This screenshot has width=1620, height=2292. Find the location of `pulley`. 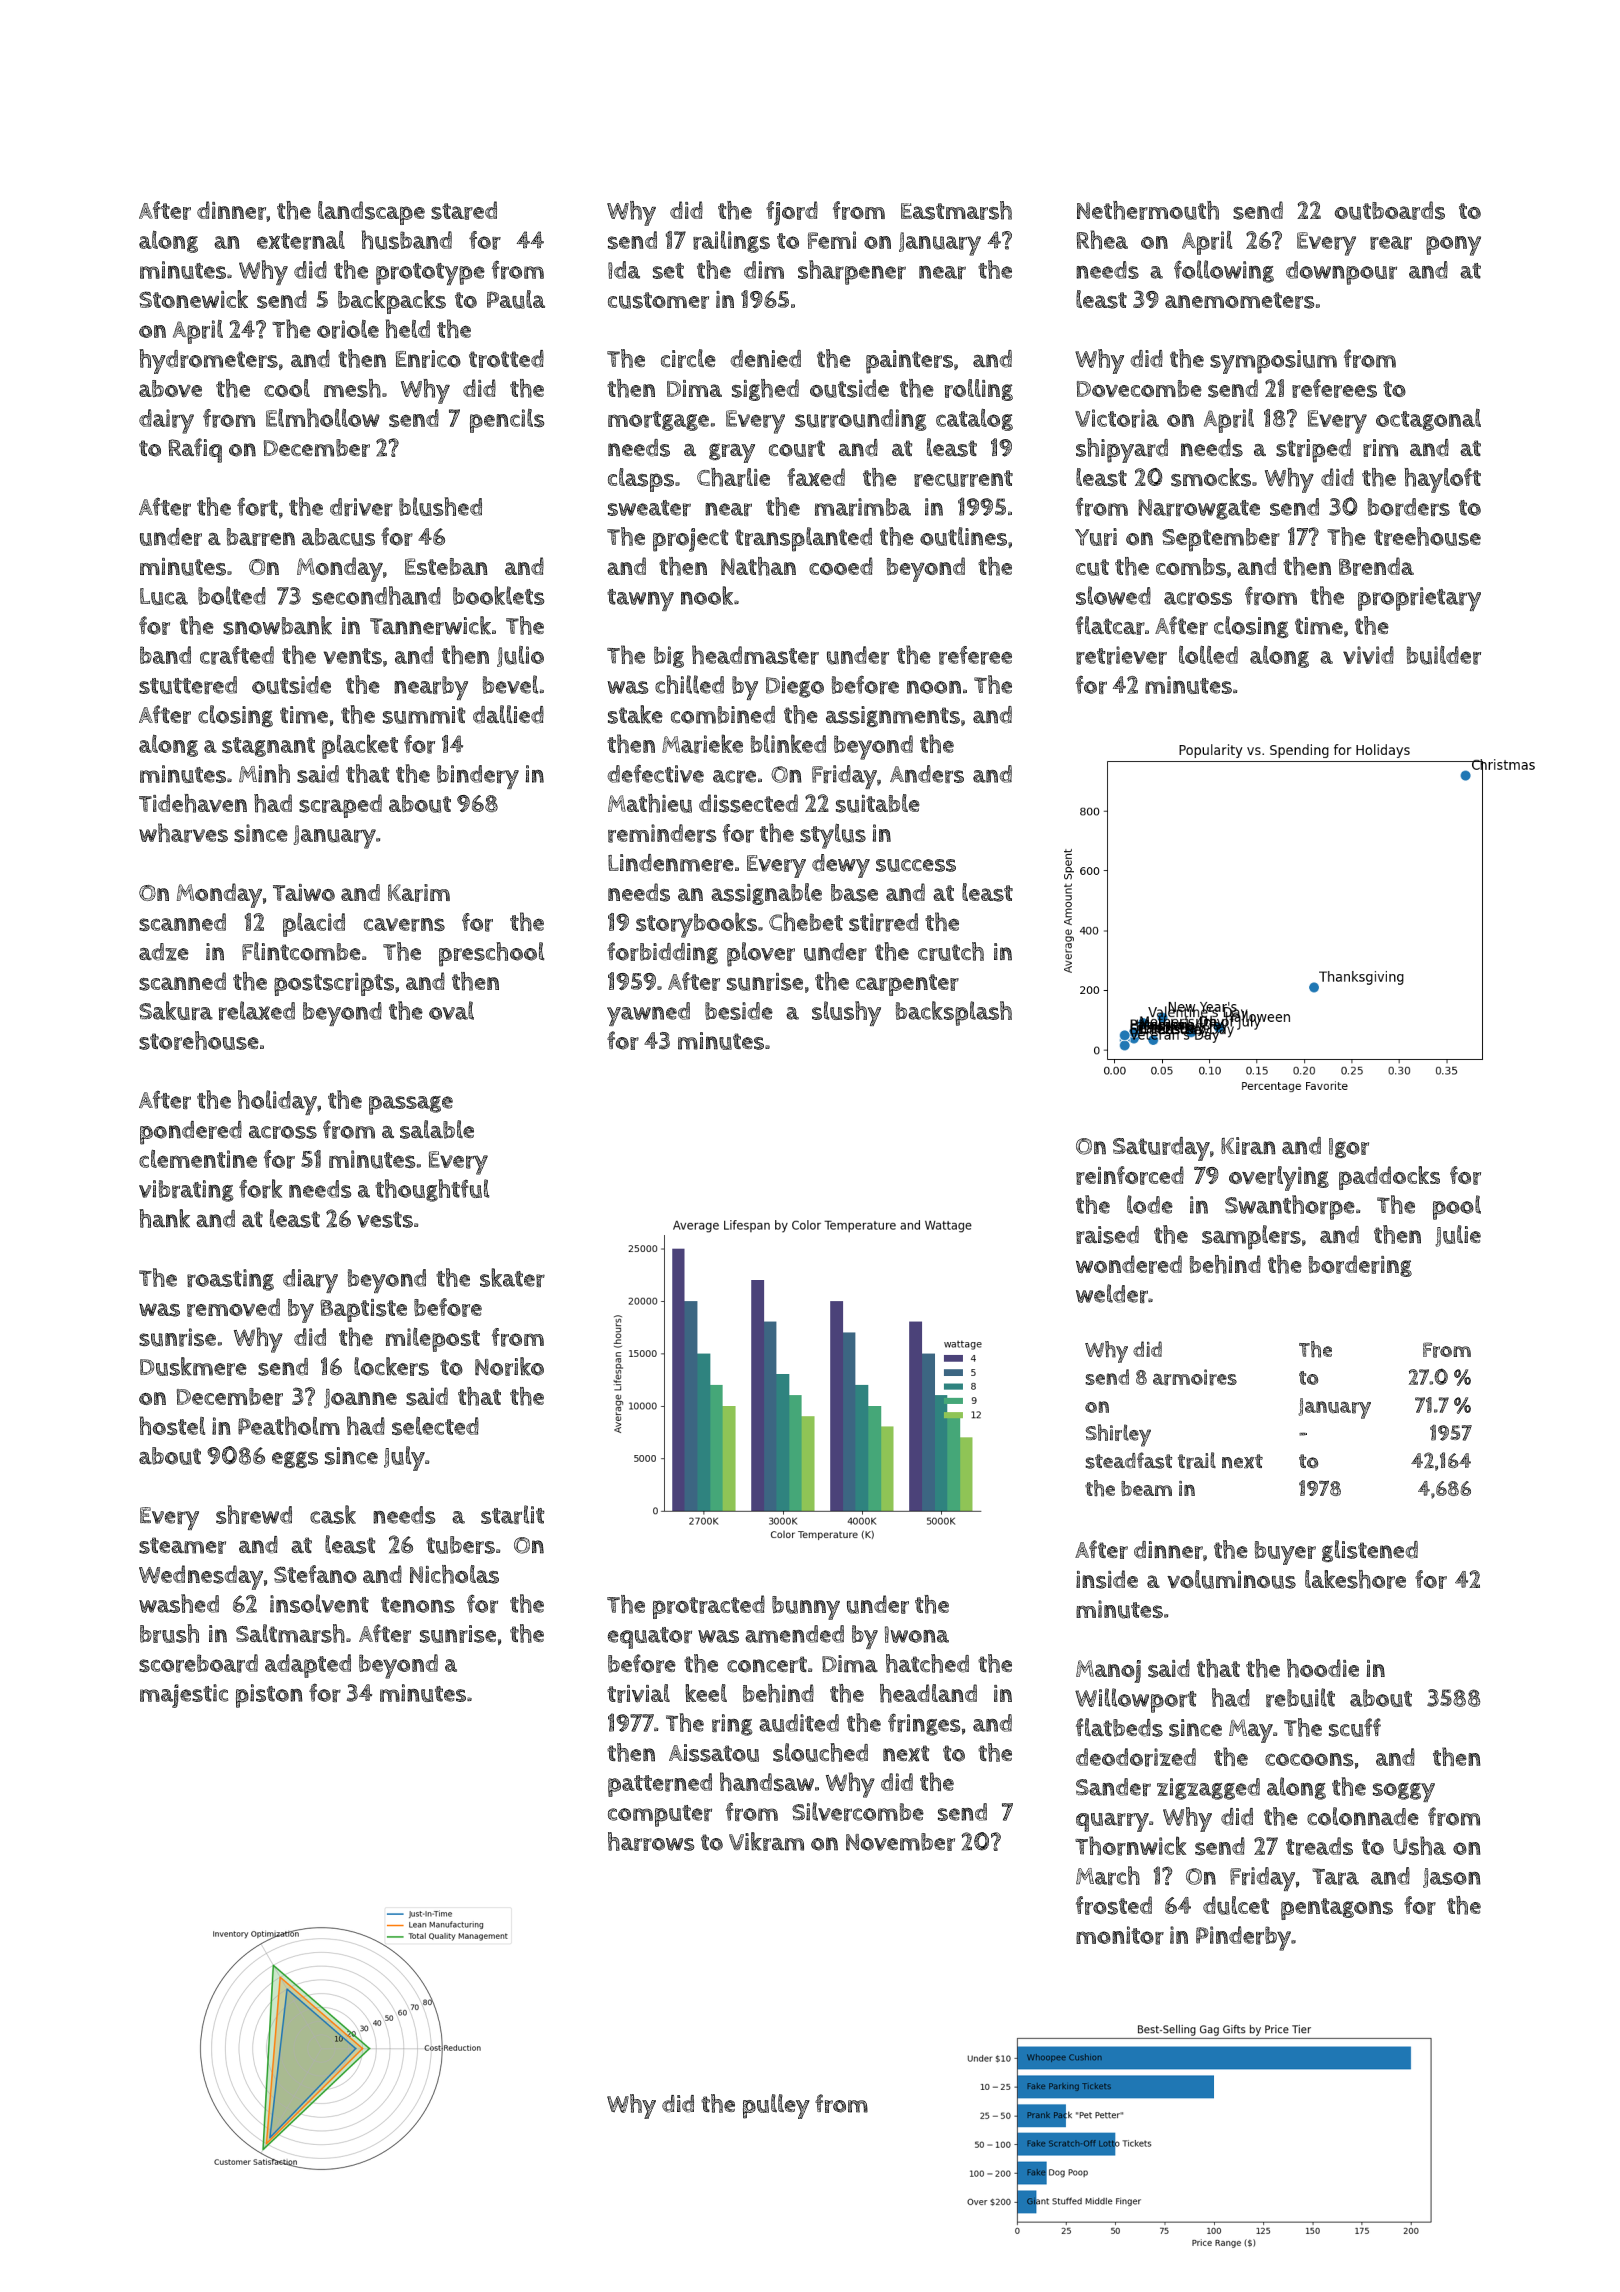

pulley is located at coordinates (776, 2106).
